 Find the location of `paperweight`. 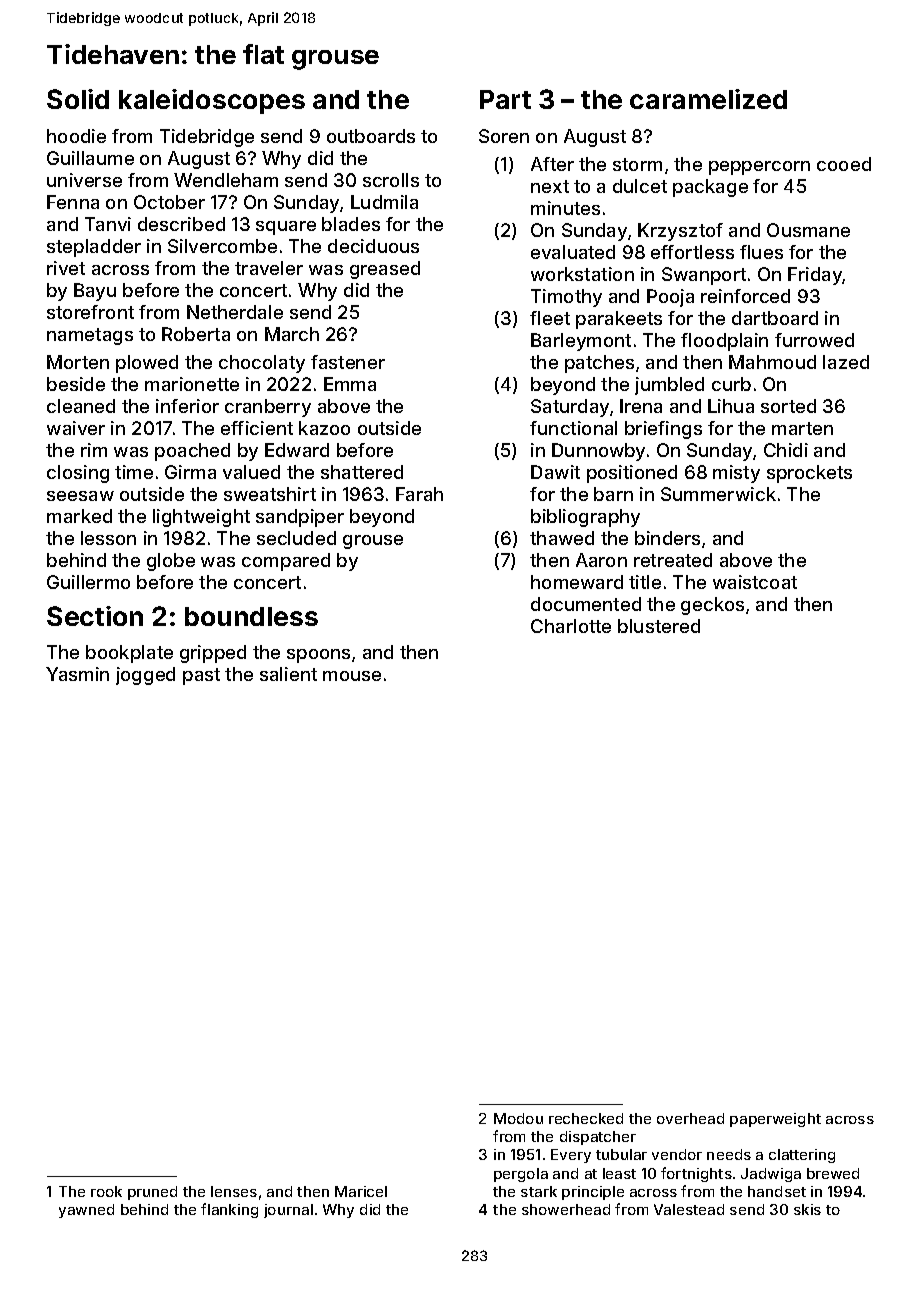

paperweight is located at coordinates (775, 1120).
